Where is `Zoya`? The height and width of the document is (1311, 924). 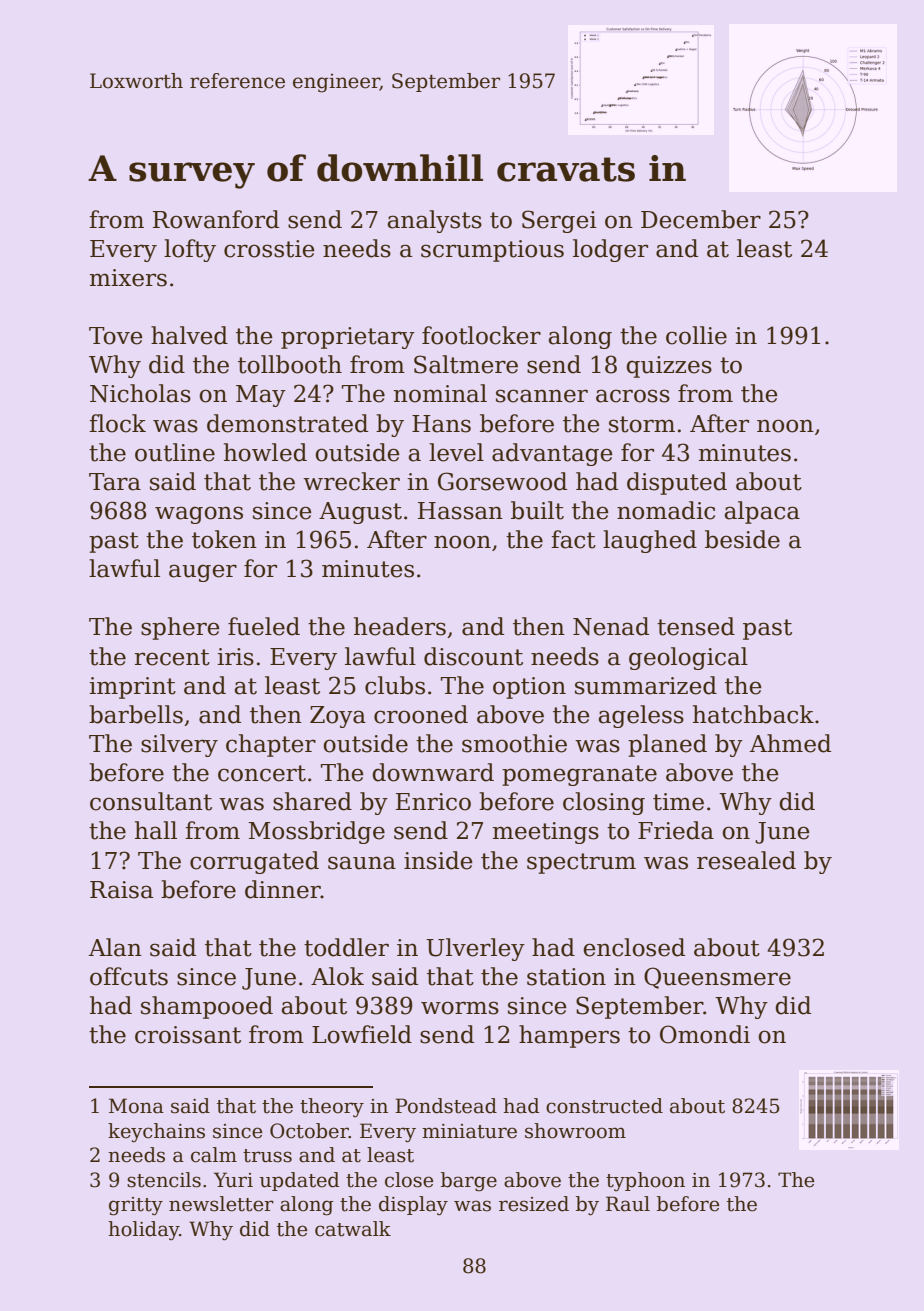 Zoya is located at coordinates (338, 717).
